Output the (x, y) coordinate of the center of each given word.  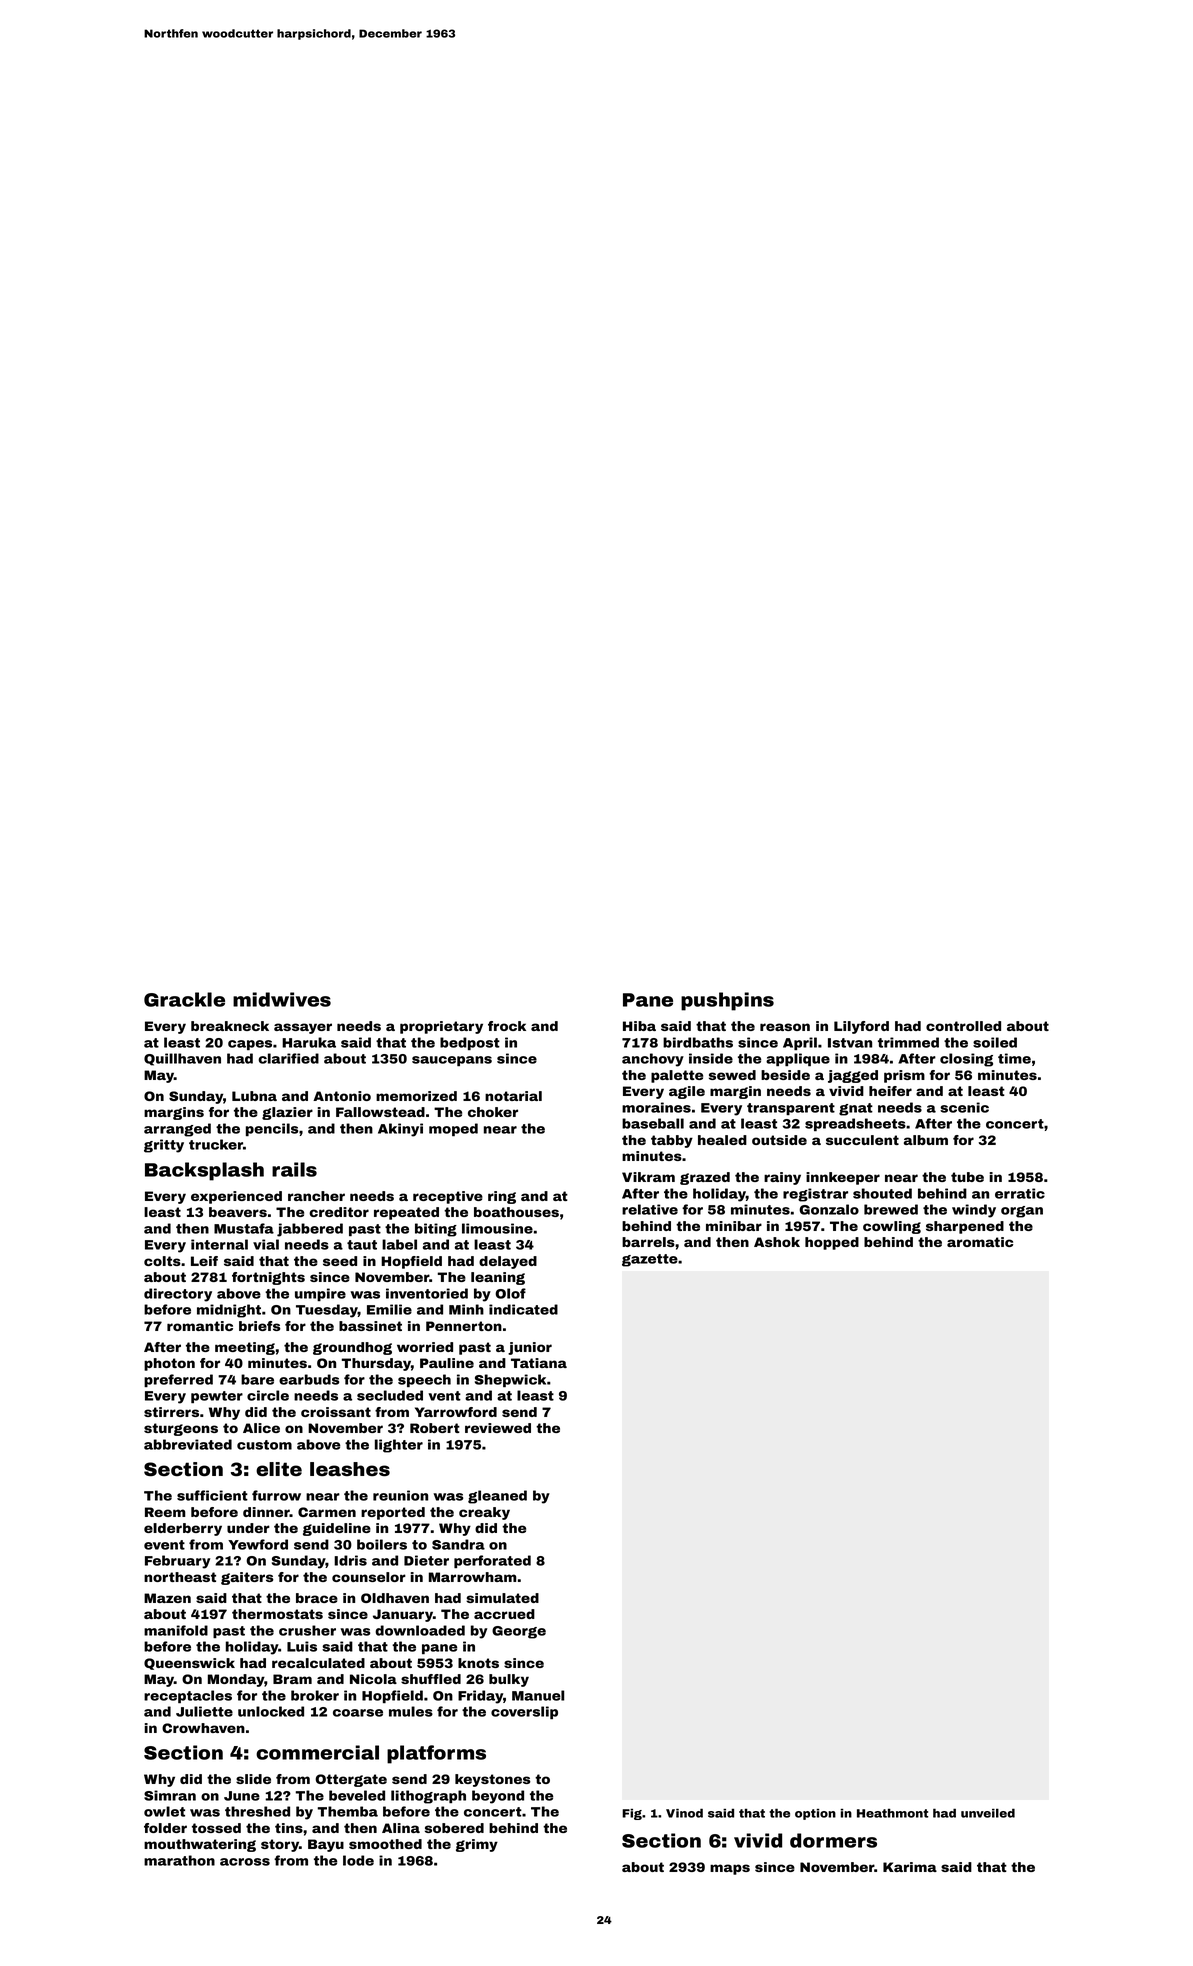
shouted (882, 1193)
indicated (523, 1309)
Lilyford (861, 1027)
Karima (910, 1867)
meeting (245, 1348)
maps (730, 1869)
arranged (177, 1130)
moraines (656, 1107)
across (245, 1862)
